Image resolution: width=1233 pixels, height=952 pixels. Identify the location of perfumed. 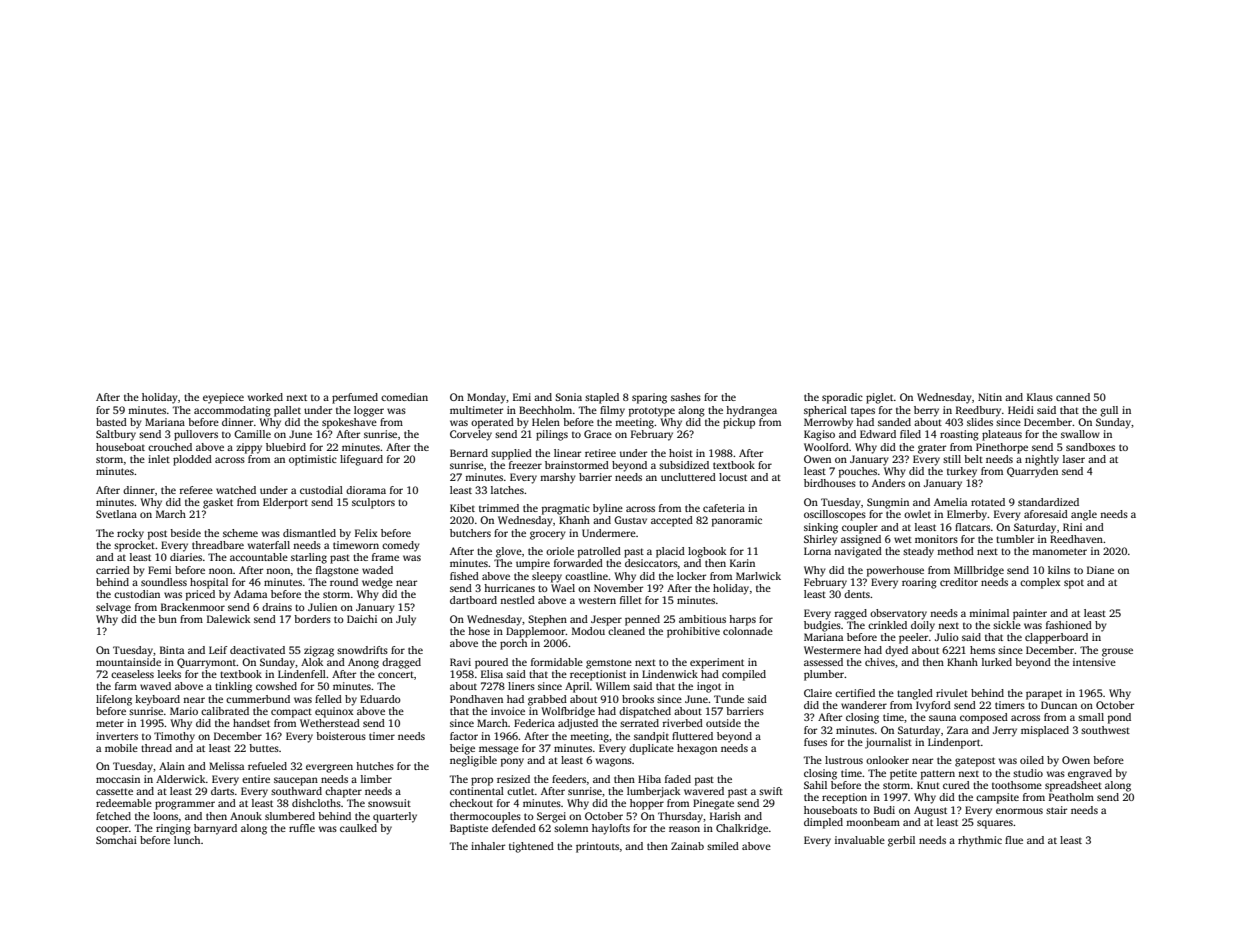
(355, 398).
